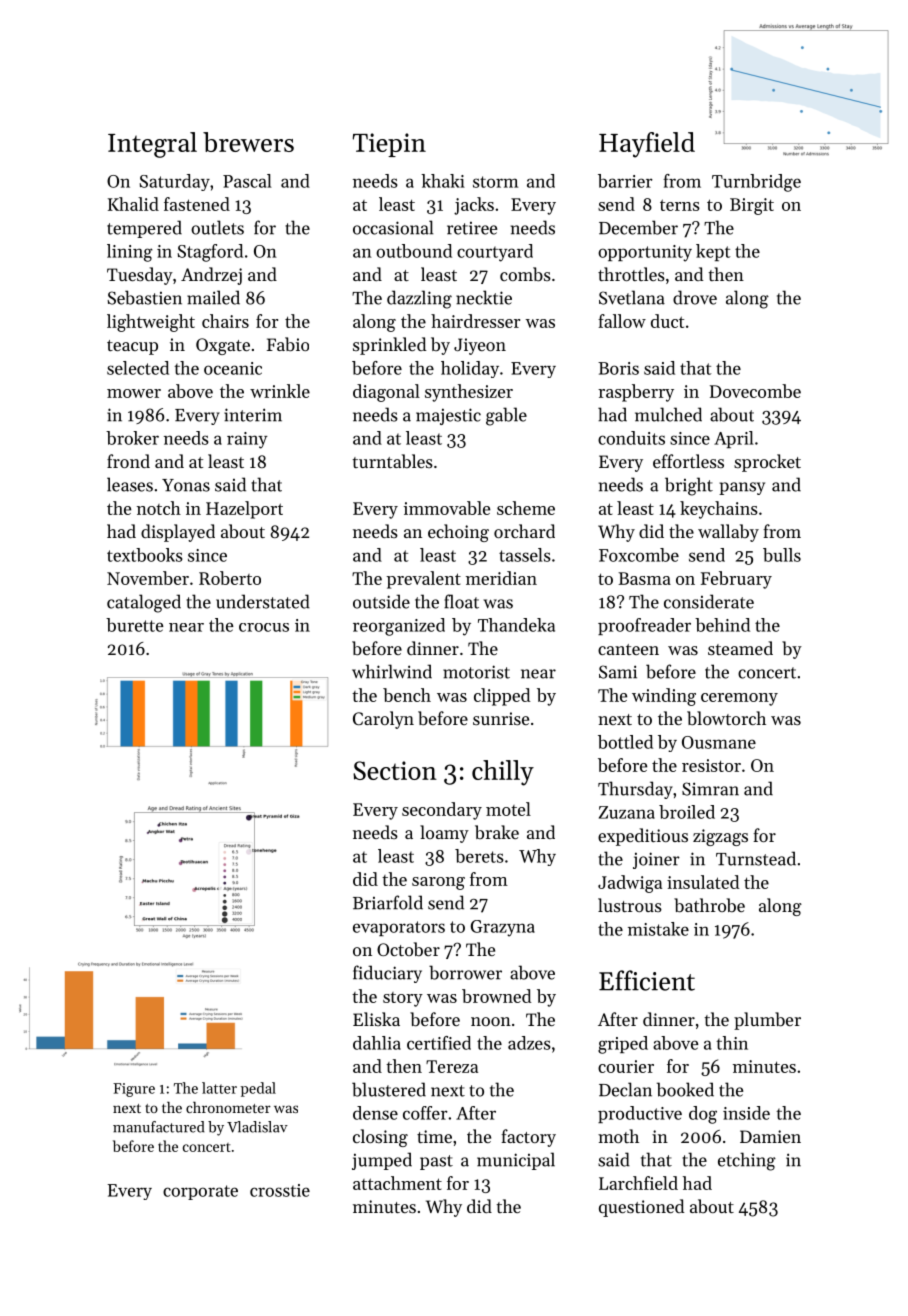 Image resolution: width=908 pixels, height=1316 pixels. Describe the element at coordinates (248, 142) in the page. I see `brewers` at that location.
